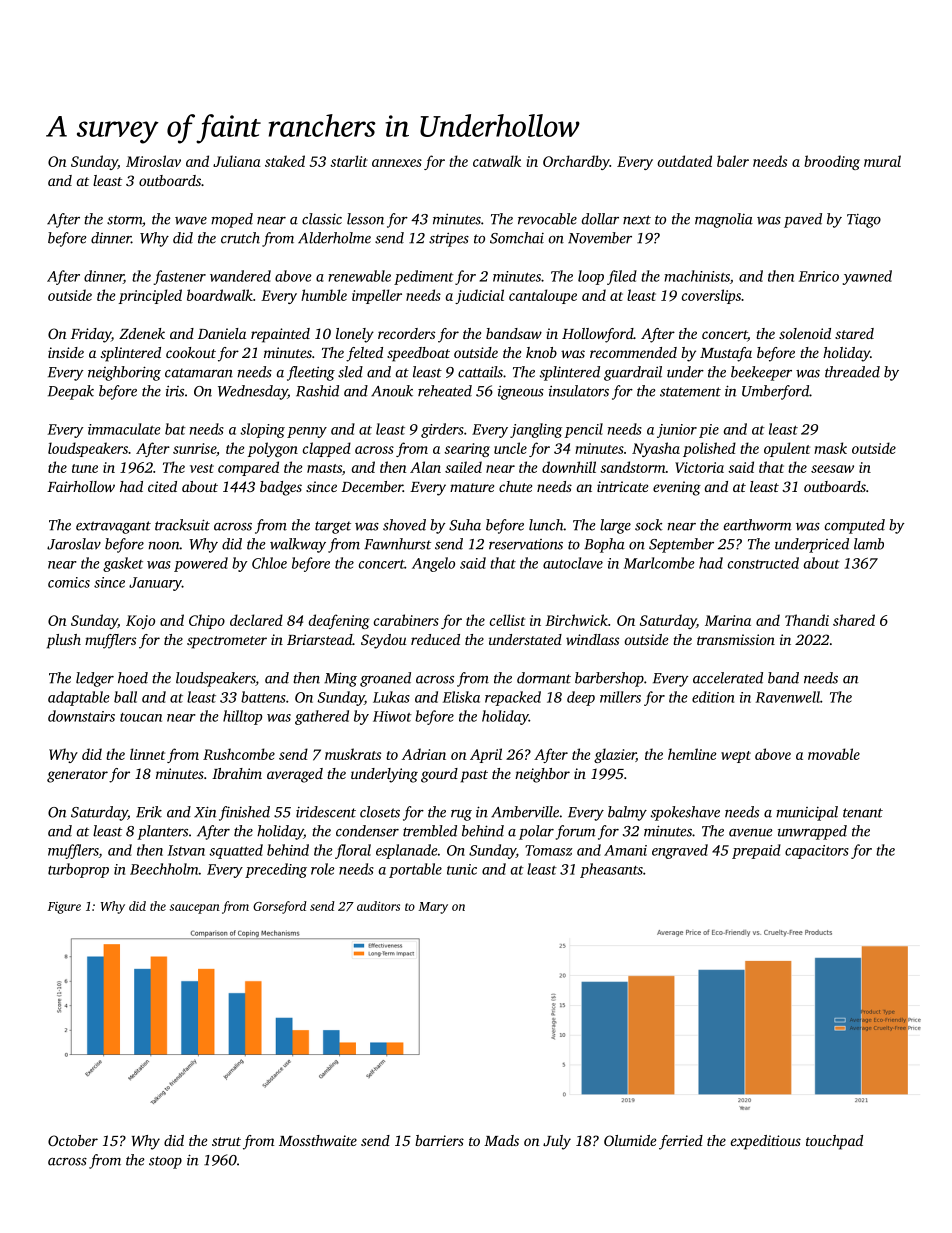 This page has width=952, height=1233. What do you see at coordinates (433, 564) in the page?
I see `Angelo` at bounding box center [433, 564].
